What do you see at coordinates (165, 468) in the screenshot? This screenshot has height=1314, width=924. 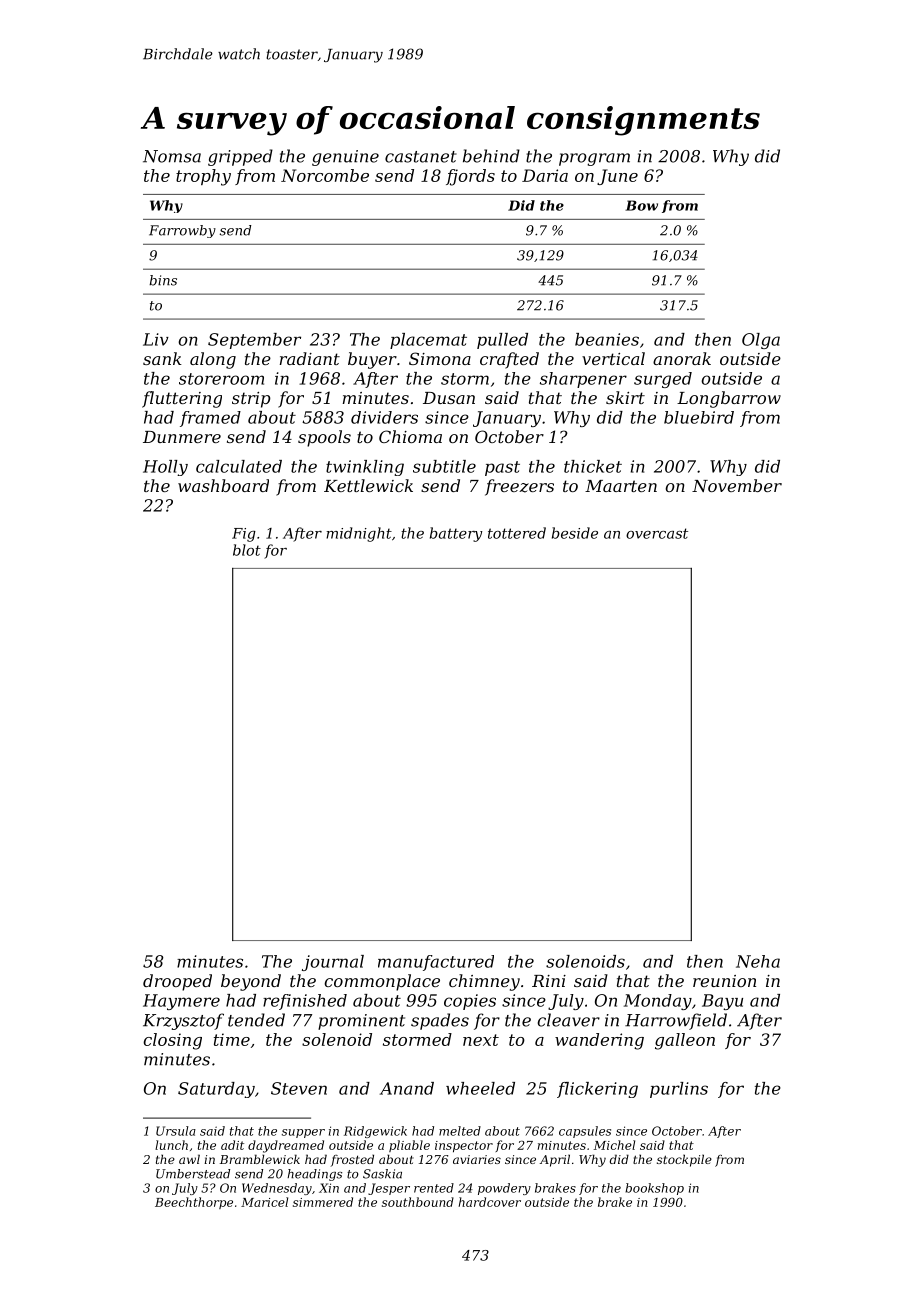 I see `Holly` at bounding box center [165, 468].
